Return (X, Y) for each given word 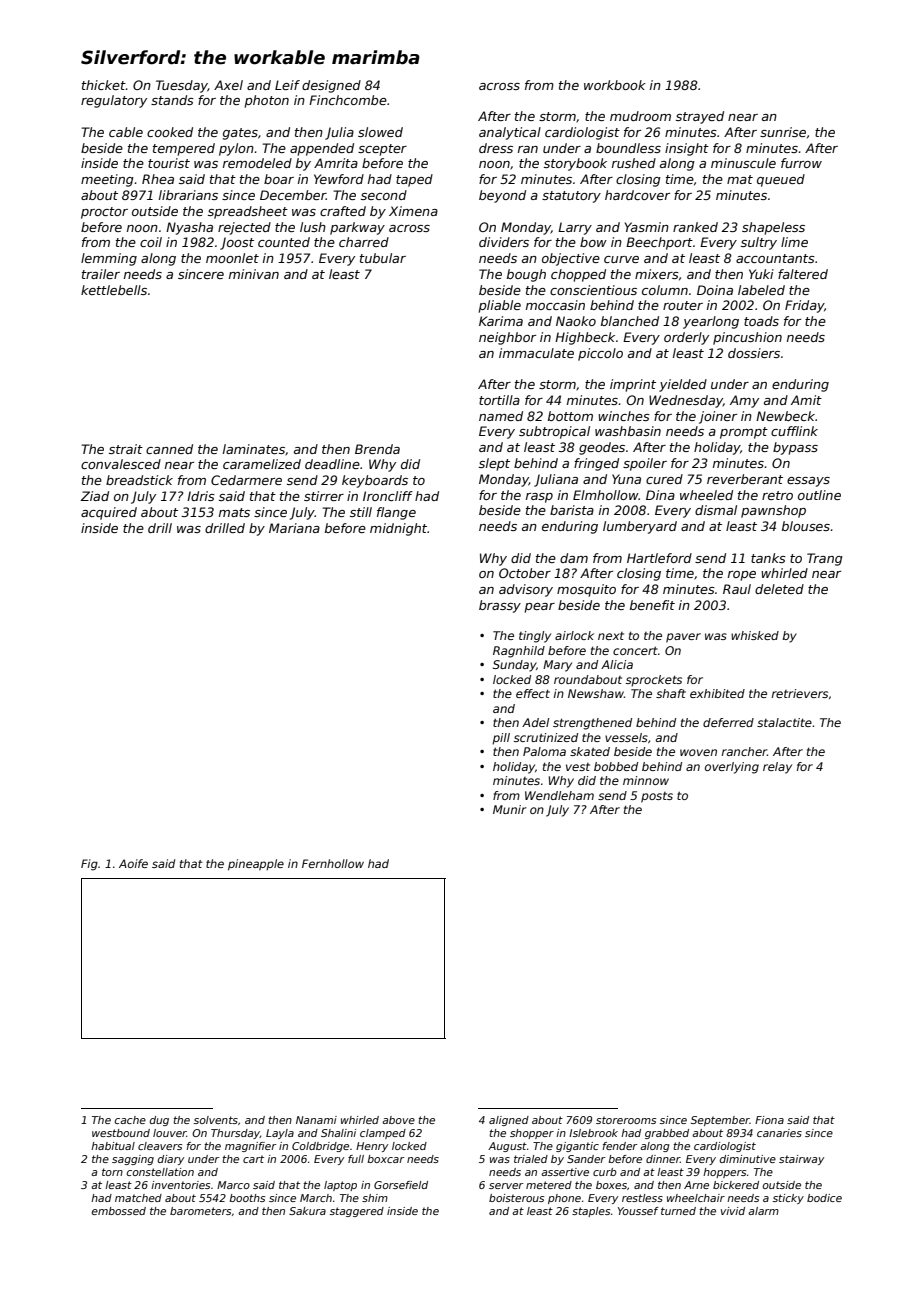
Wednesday (686, 401)
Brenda (377, 449)
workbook (615, 85)
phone (564, 1199)
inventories (180, 1185)
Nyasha (189, 228)
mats (234, 512)
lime (794, 242)
